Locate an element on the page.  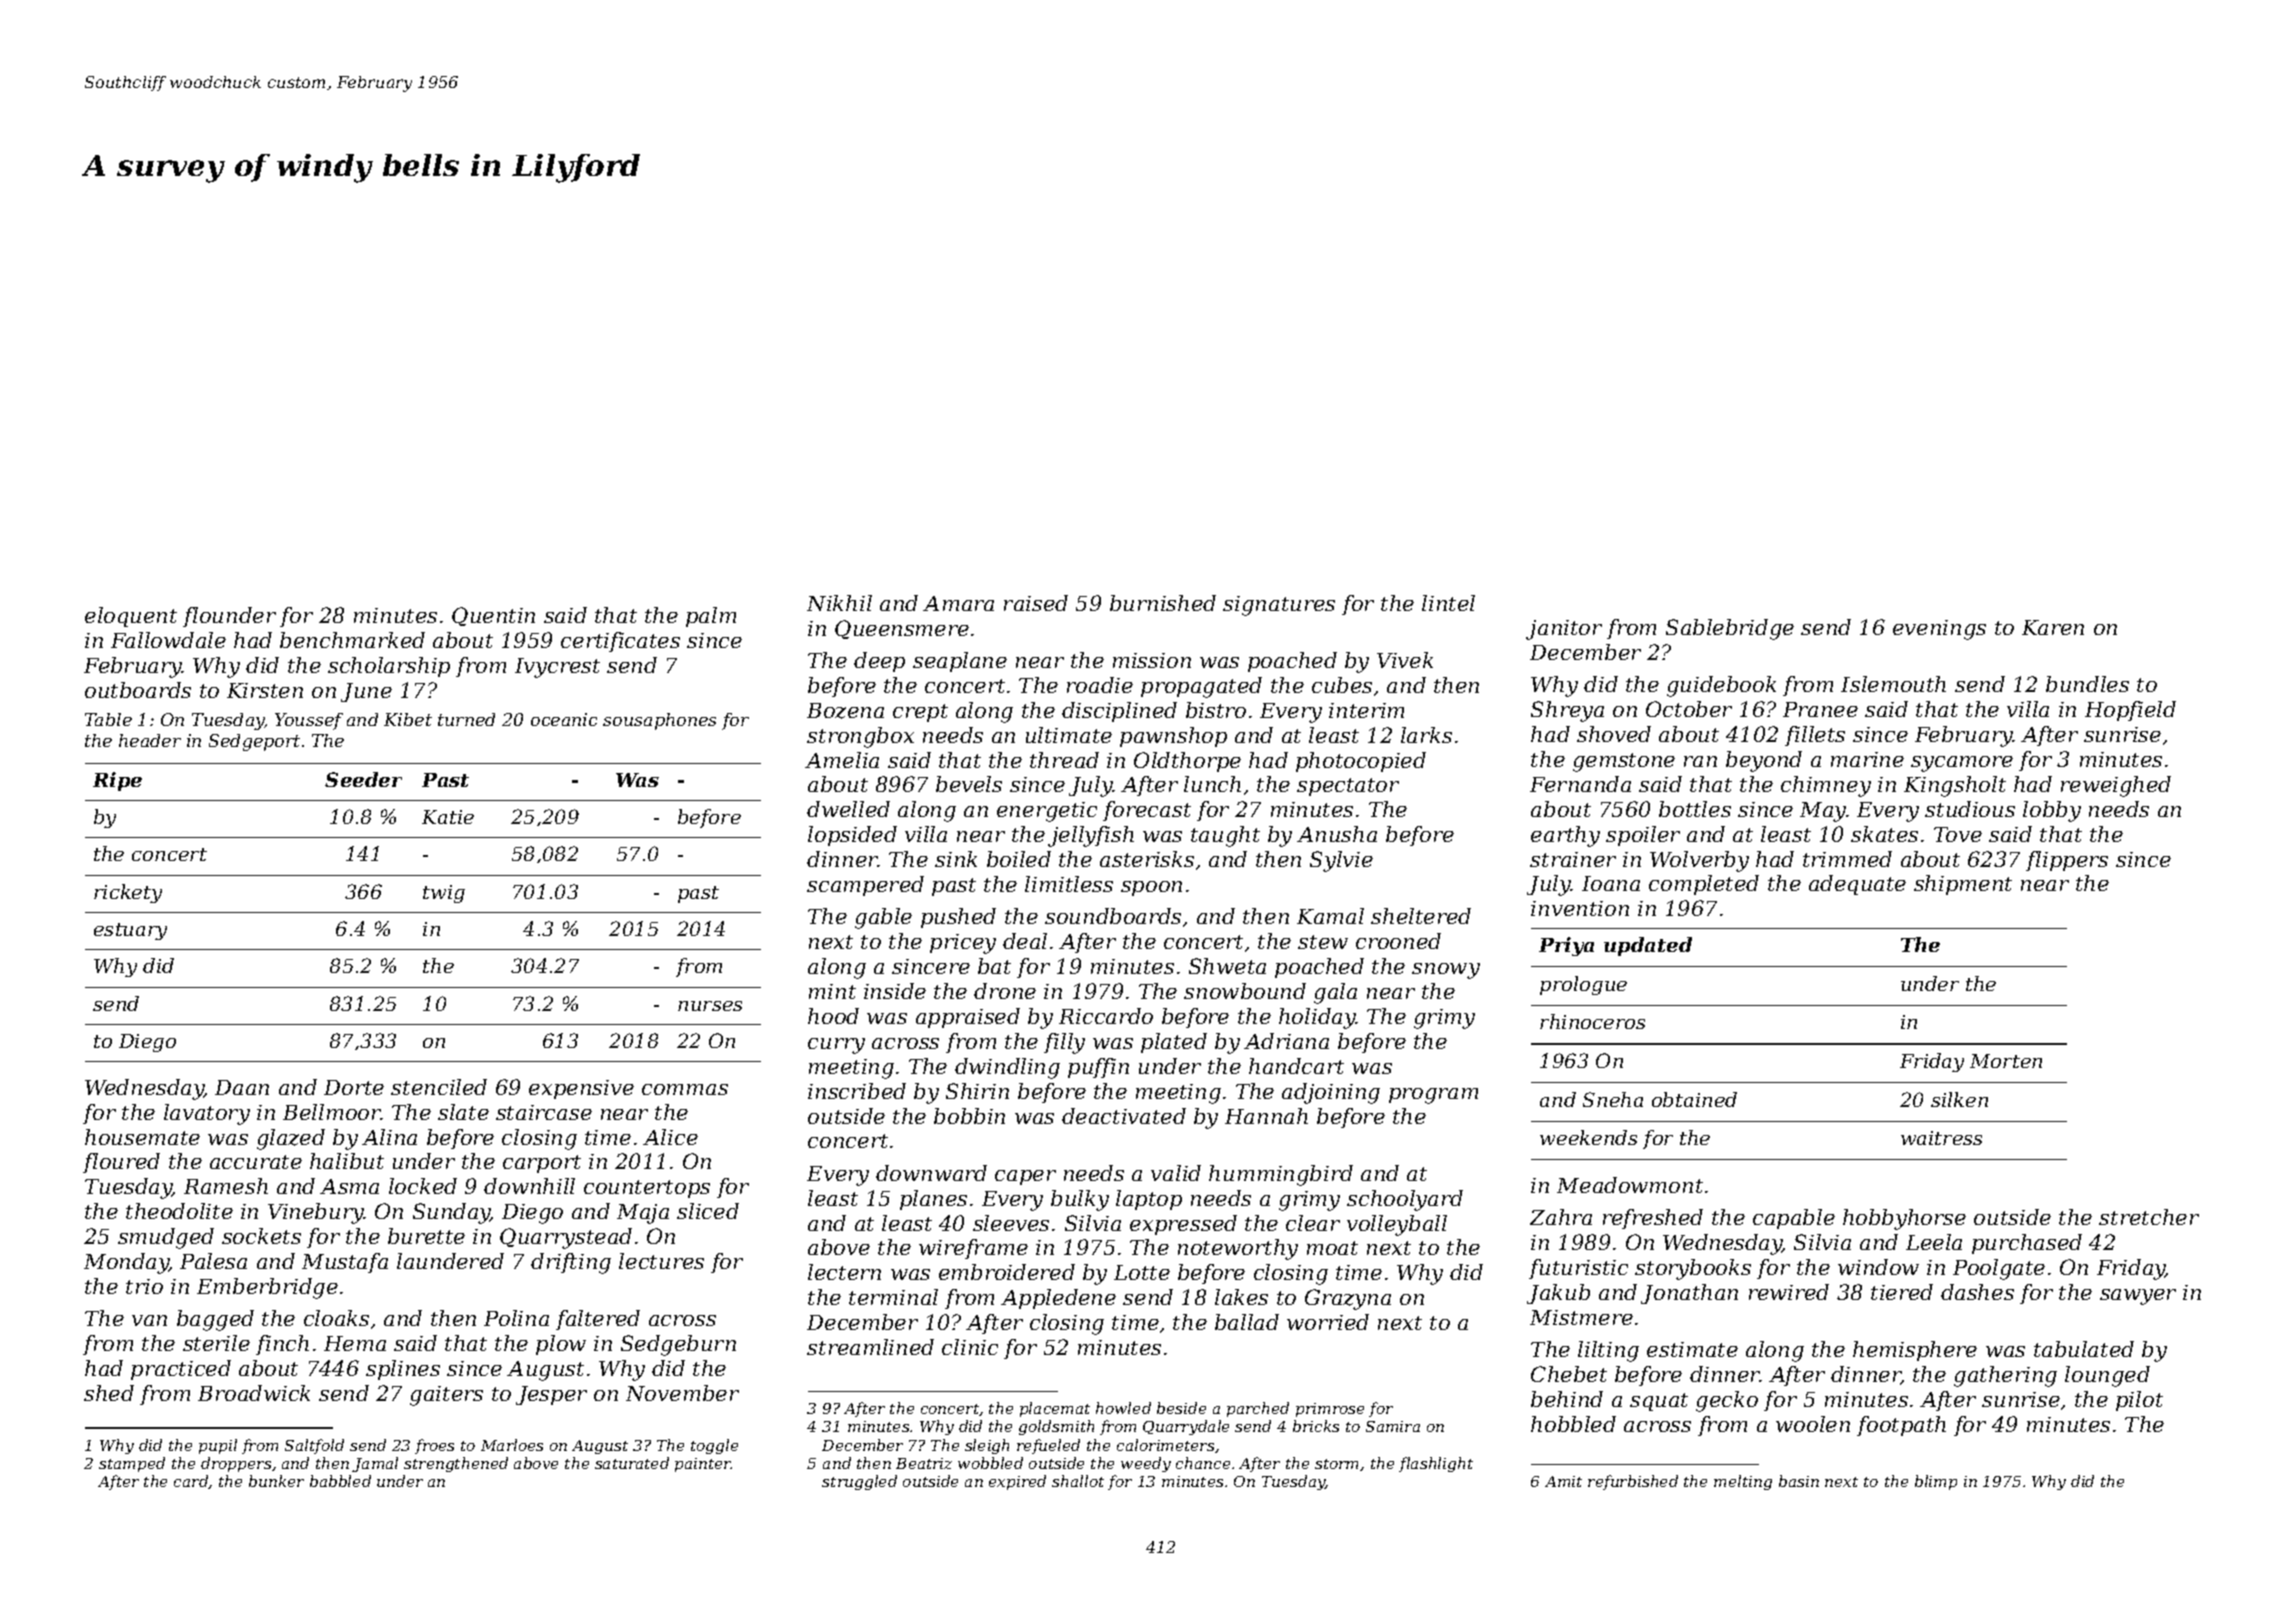
bunker is located at coordinates (276, 1481).
